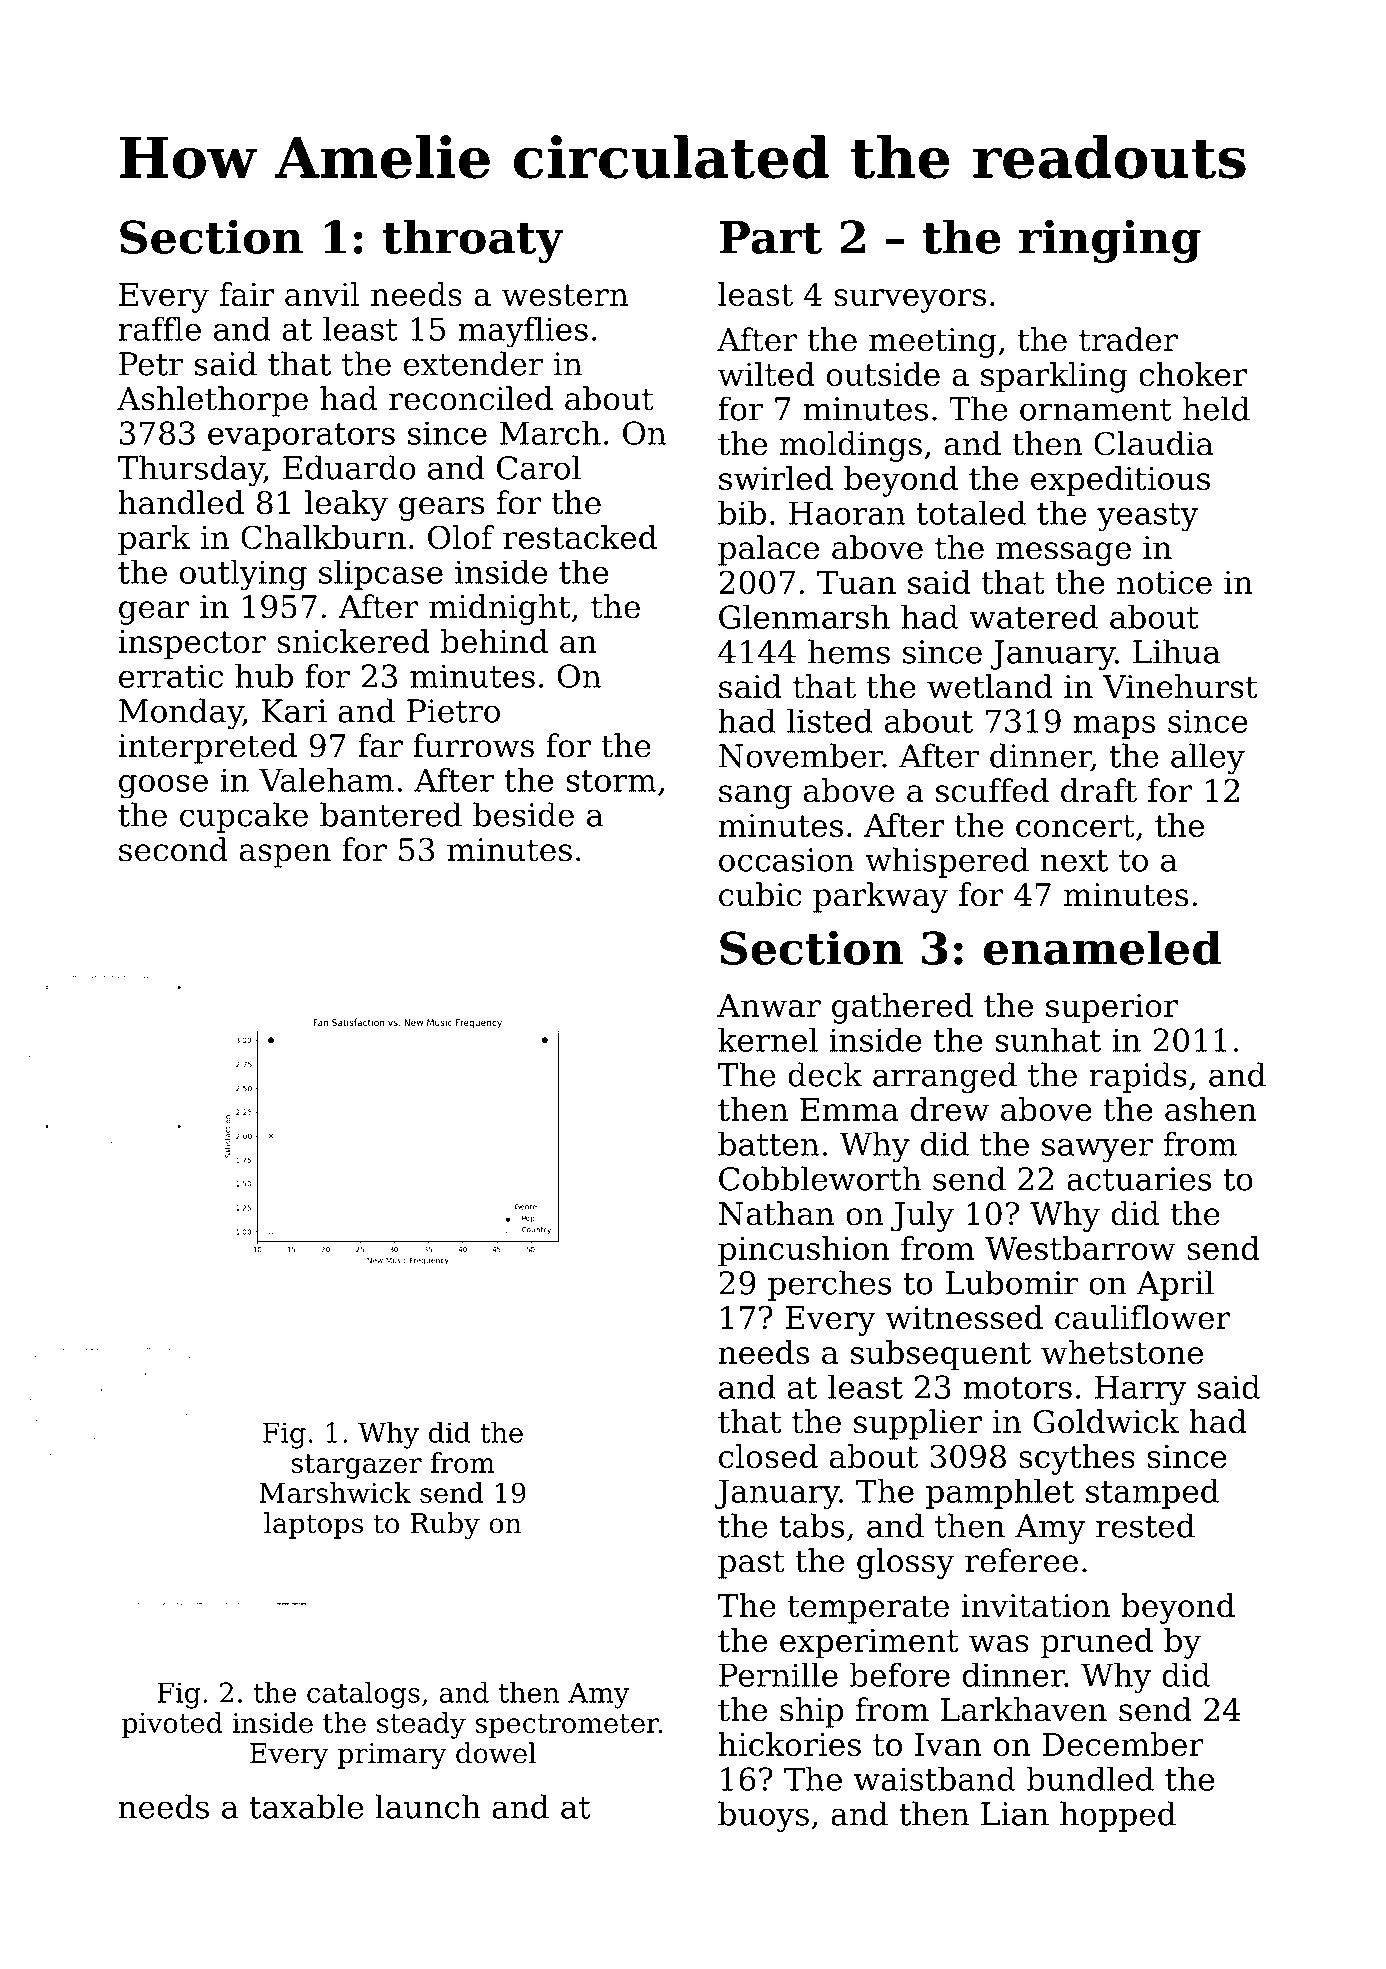 The image size is (1386, 1969). I want to click on fair, so click(247, 294).
